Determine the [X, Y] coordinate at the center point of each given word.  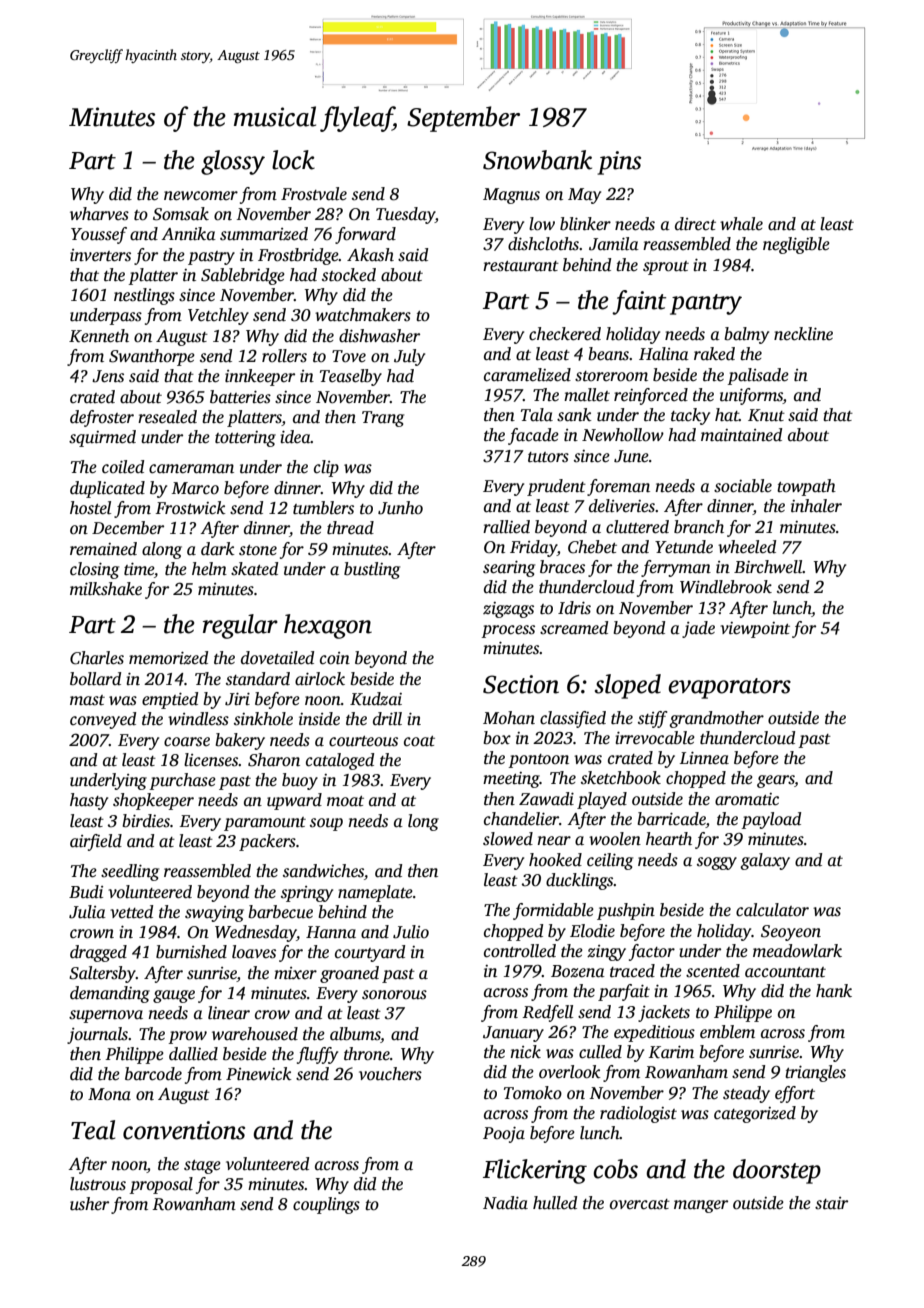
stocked [349, 275]
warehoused [255, 1034]
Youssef [99, 235]
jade [698, 629]
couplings [326, 1205]
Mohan [509, 718]
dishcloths [543, 244]
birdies [146, 821]
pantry [706, 304]
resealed [167, 417]
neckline [803, 334]
